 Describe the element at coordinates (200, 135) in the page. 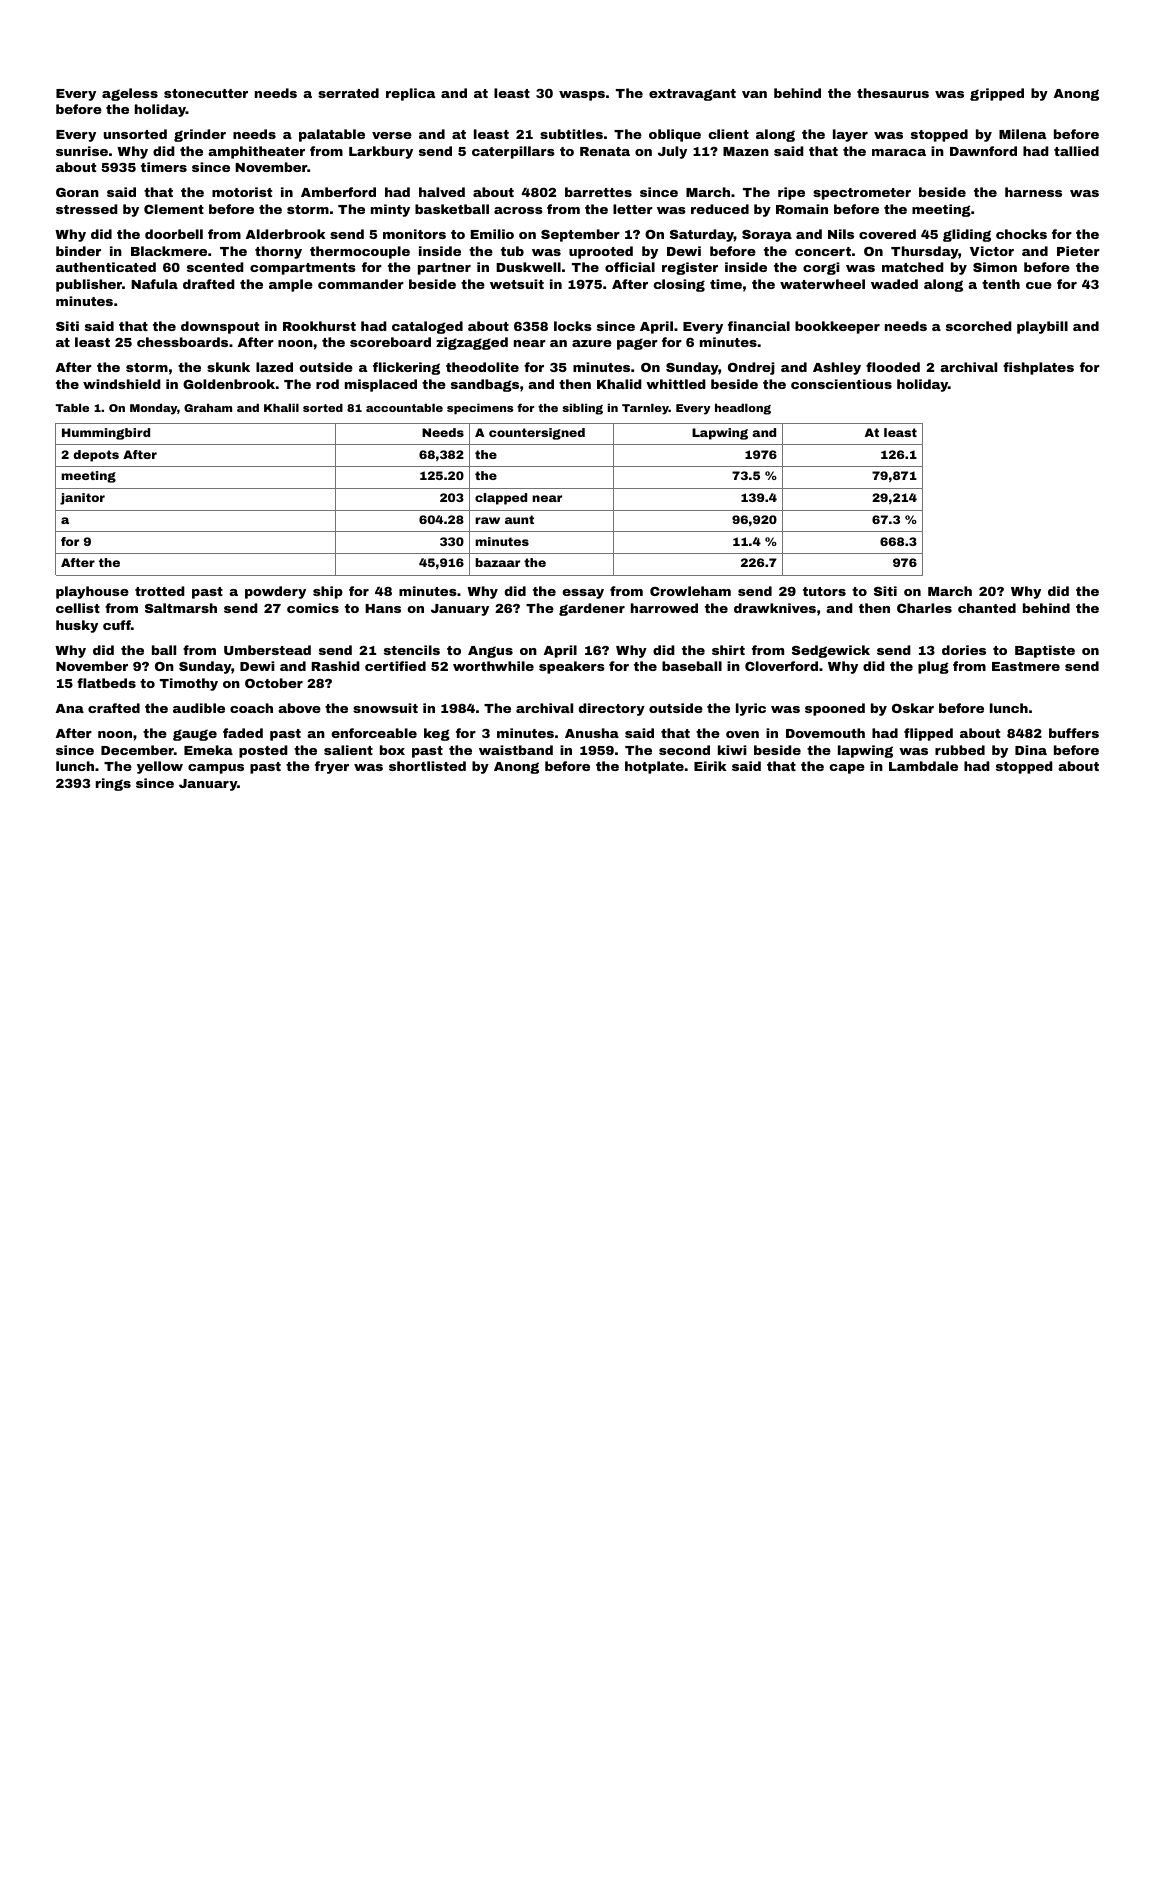

I see `grinder` at that location.
